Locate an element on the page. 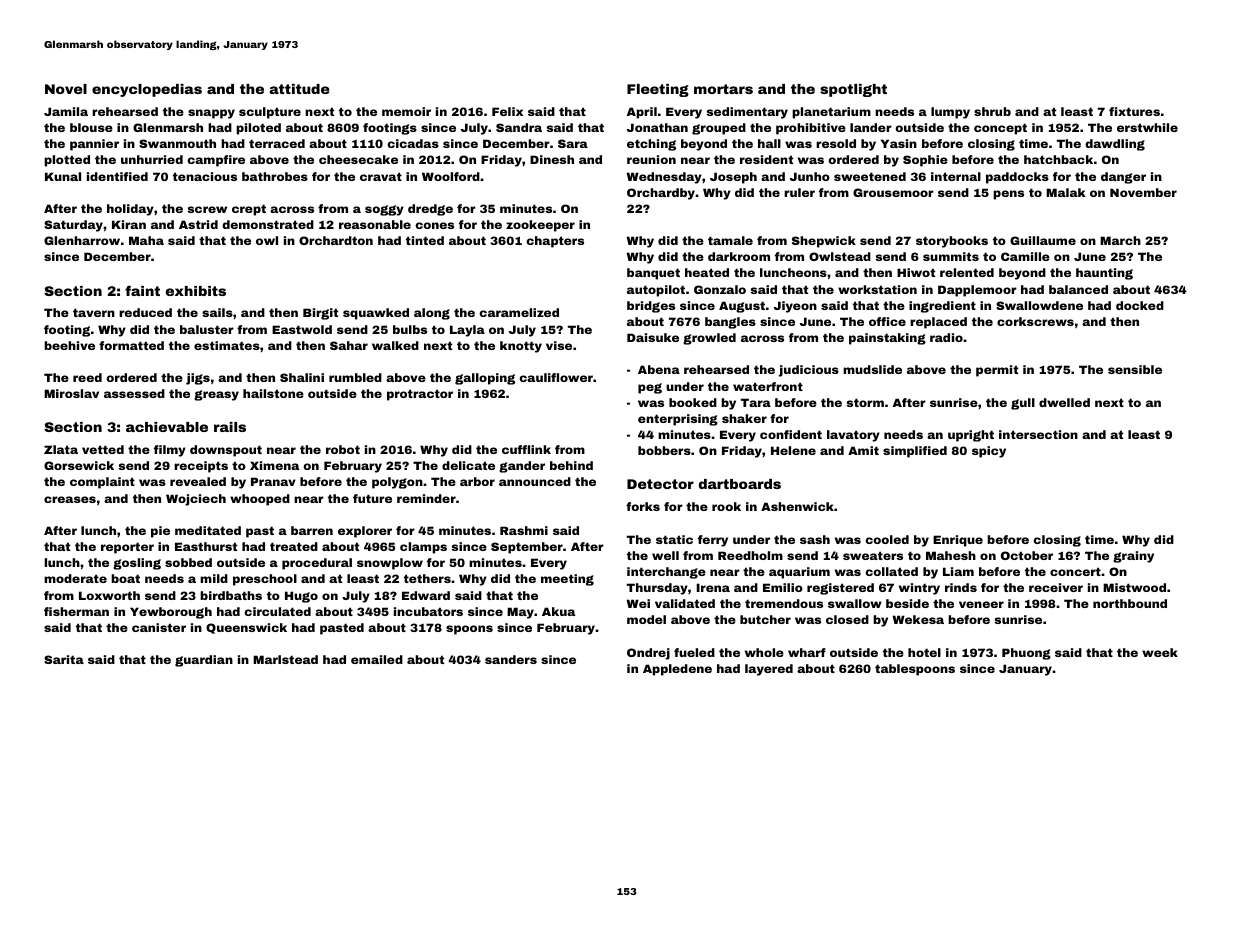 Image resolution: width=1233 pixels, height=952 pixels. Amit is located at coordinates (863, 450).
